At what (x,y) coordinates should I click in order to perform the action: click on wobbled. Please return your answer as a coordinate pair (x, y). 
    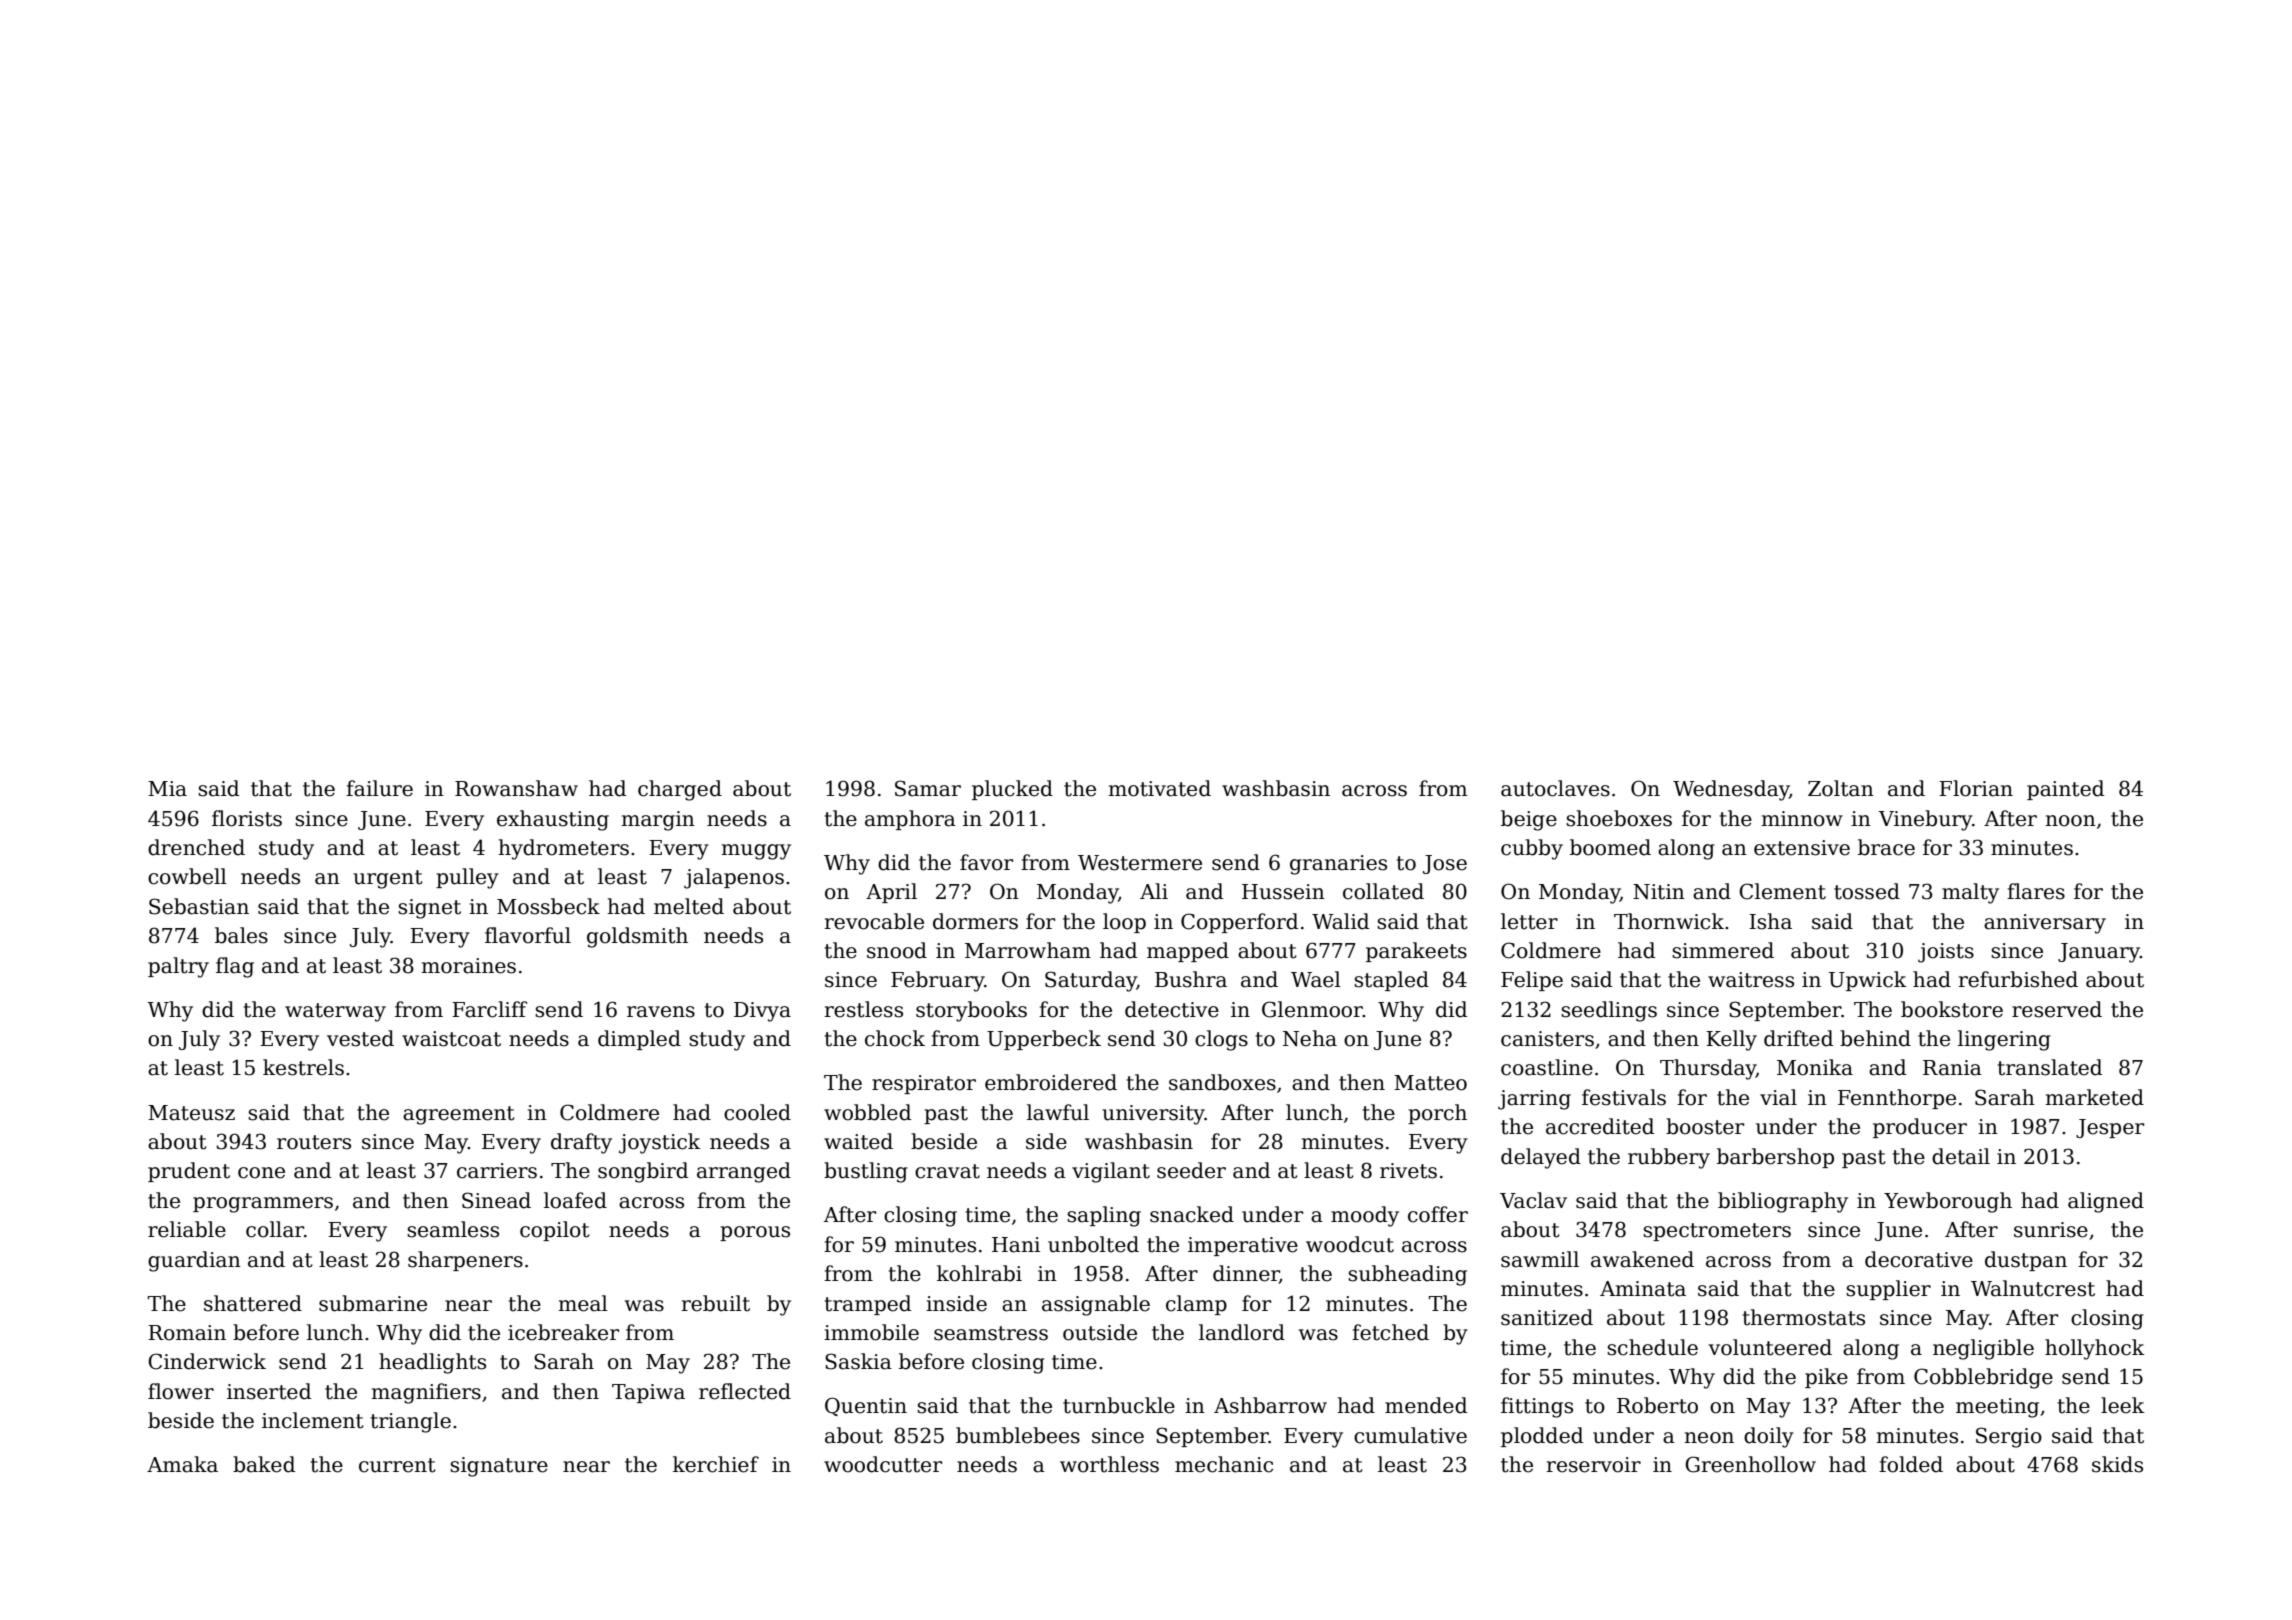
    Looking at the image, I should click on (867, 1112).
